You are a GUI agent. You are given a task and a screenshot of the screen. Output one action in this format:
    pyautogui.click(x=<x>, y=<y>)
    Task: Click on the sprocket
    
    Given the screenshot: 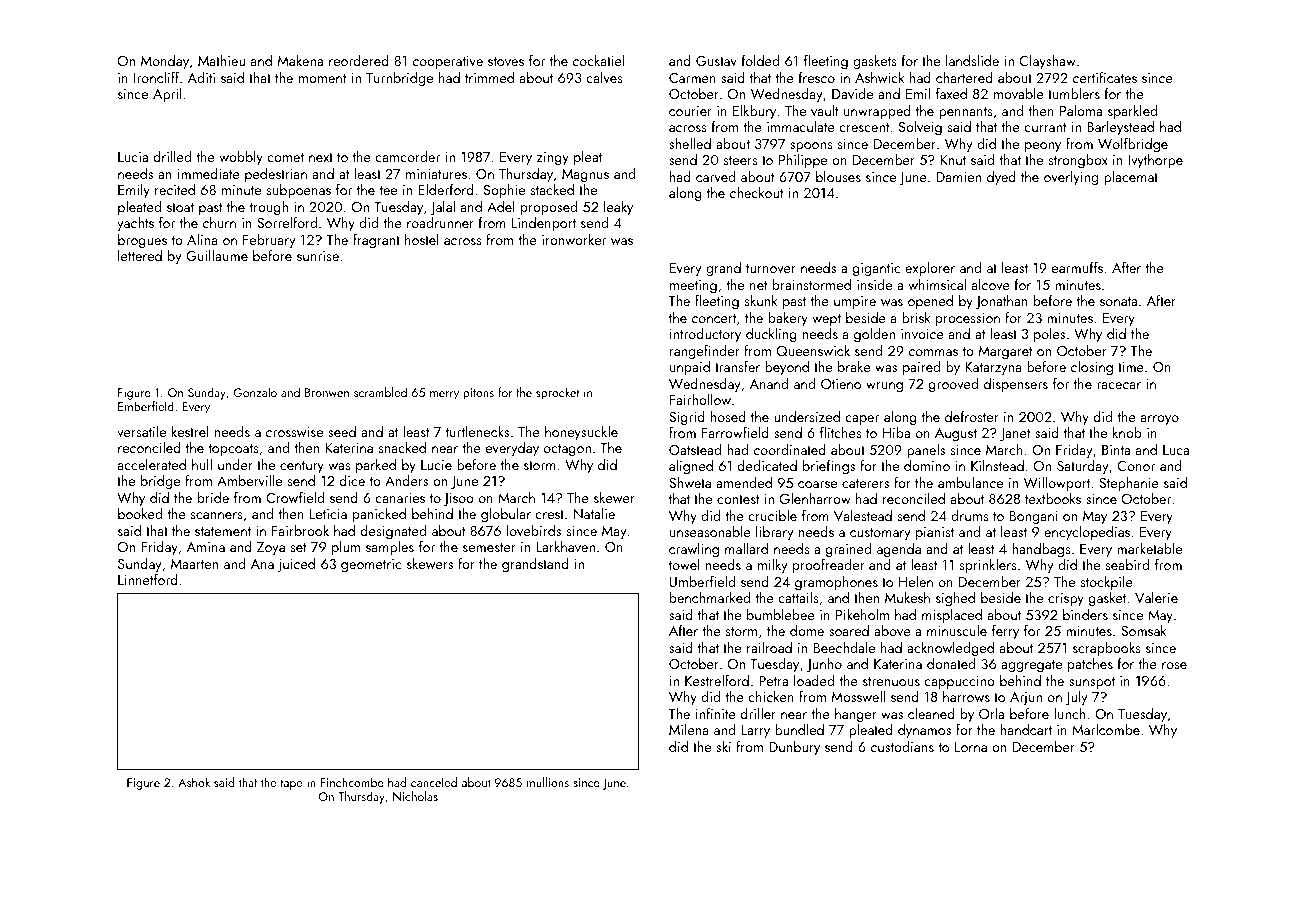 What is the action you would take?
    pyautogui.click(x=558, y=393)
